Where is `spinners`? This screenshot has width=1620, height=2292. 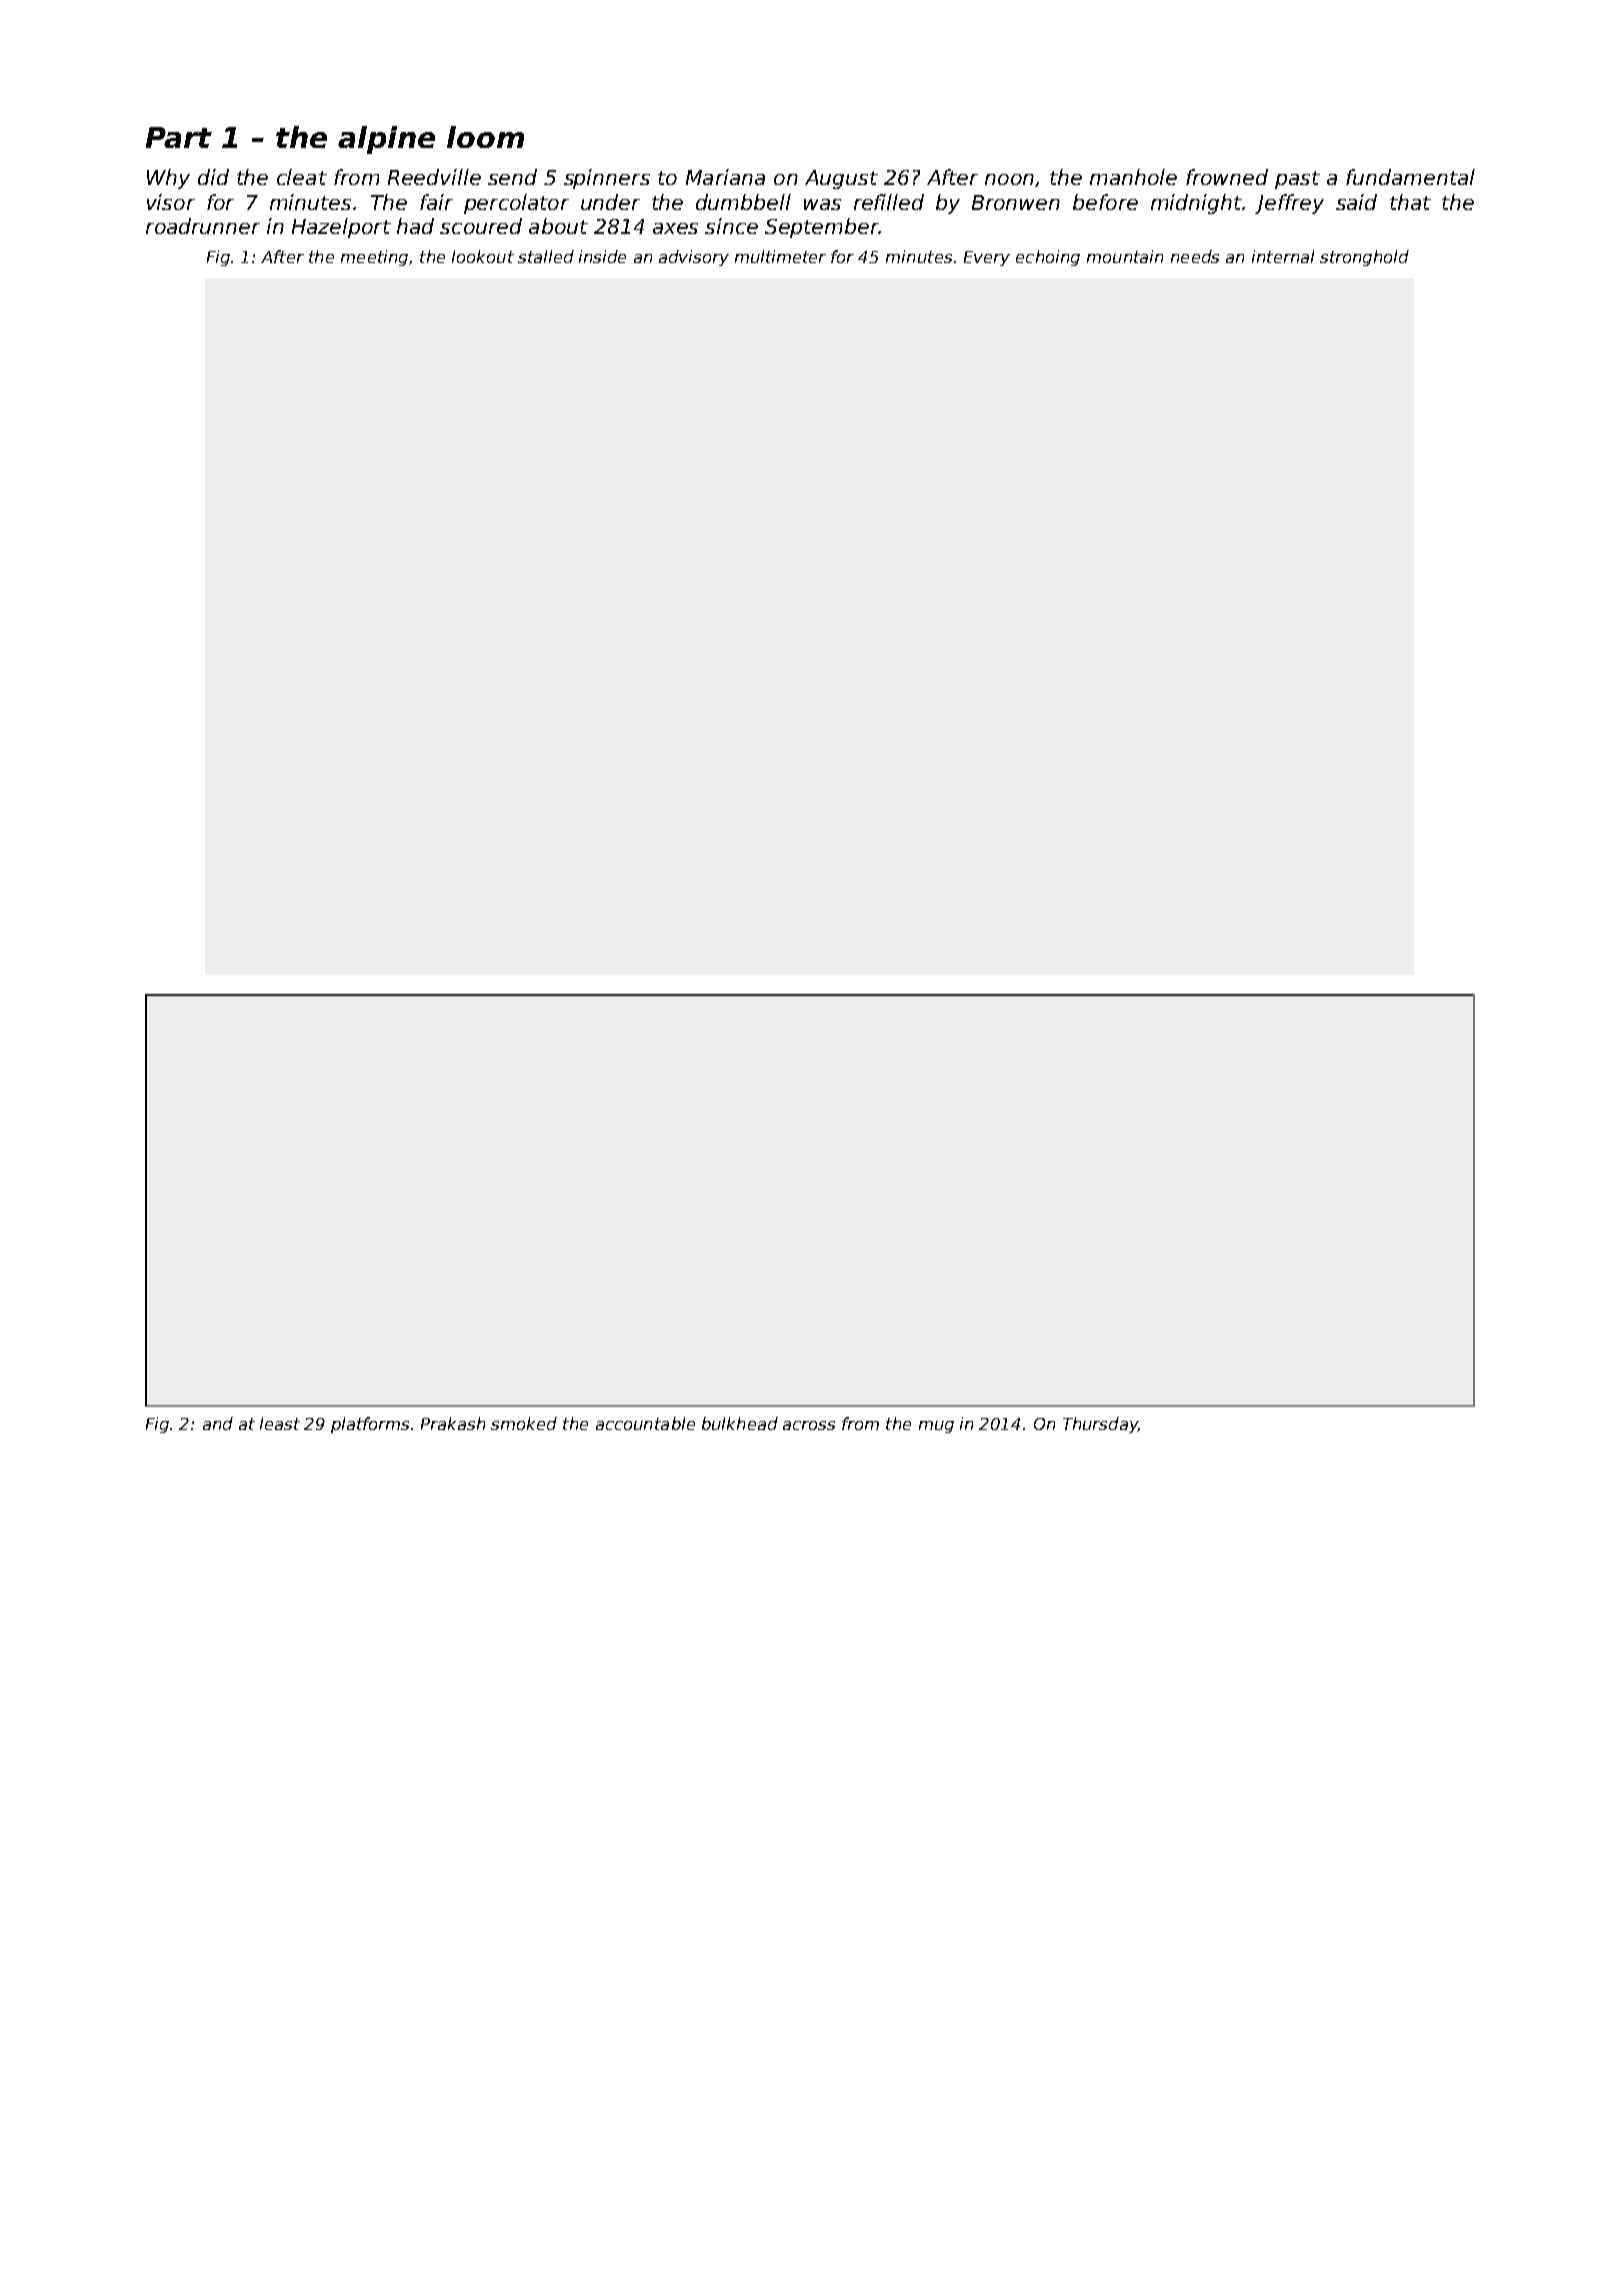 spinners is located at coordinates (607, 179).
